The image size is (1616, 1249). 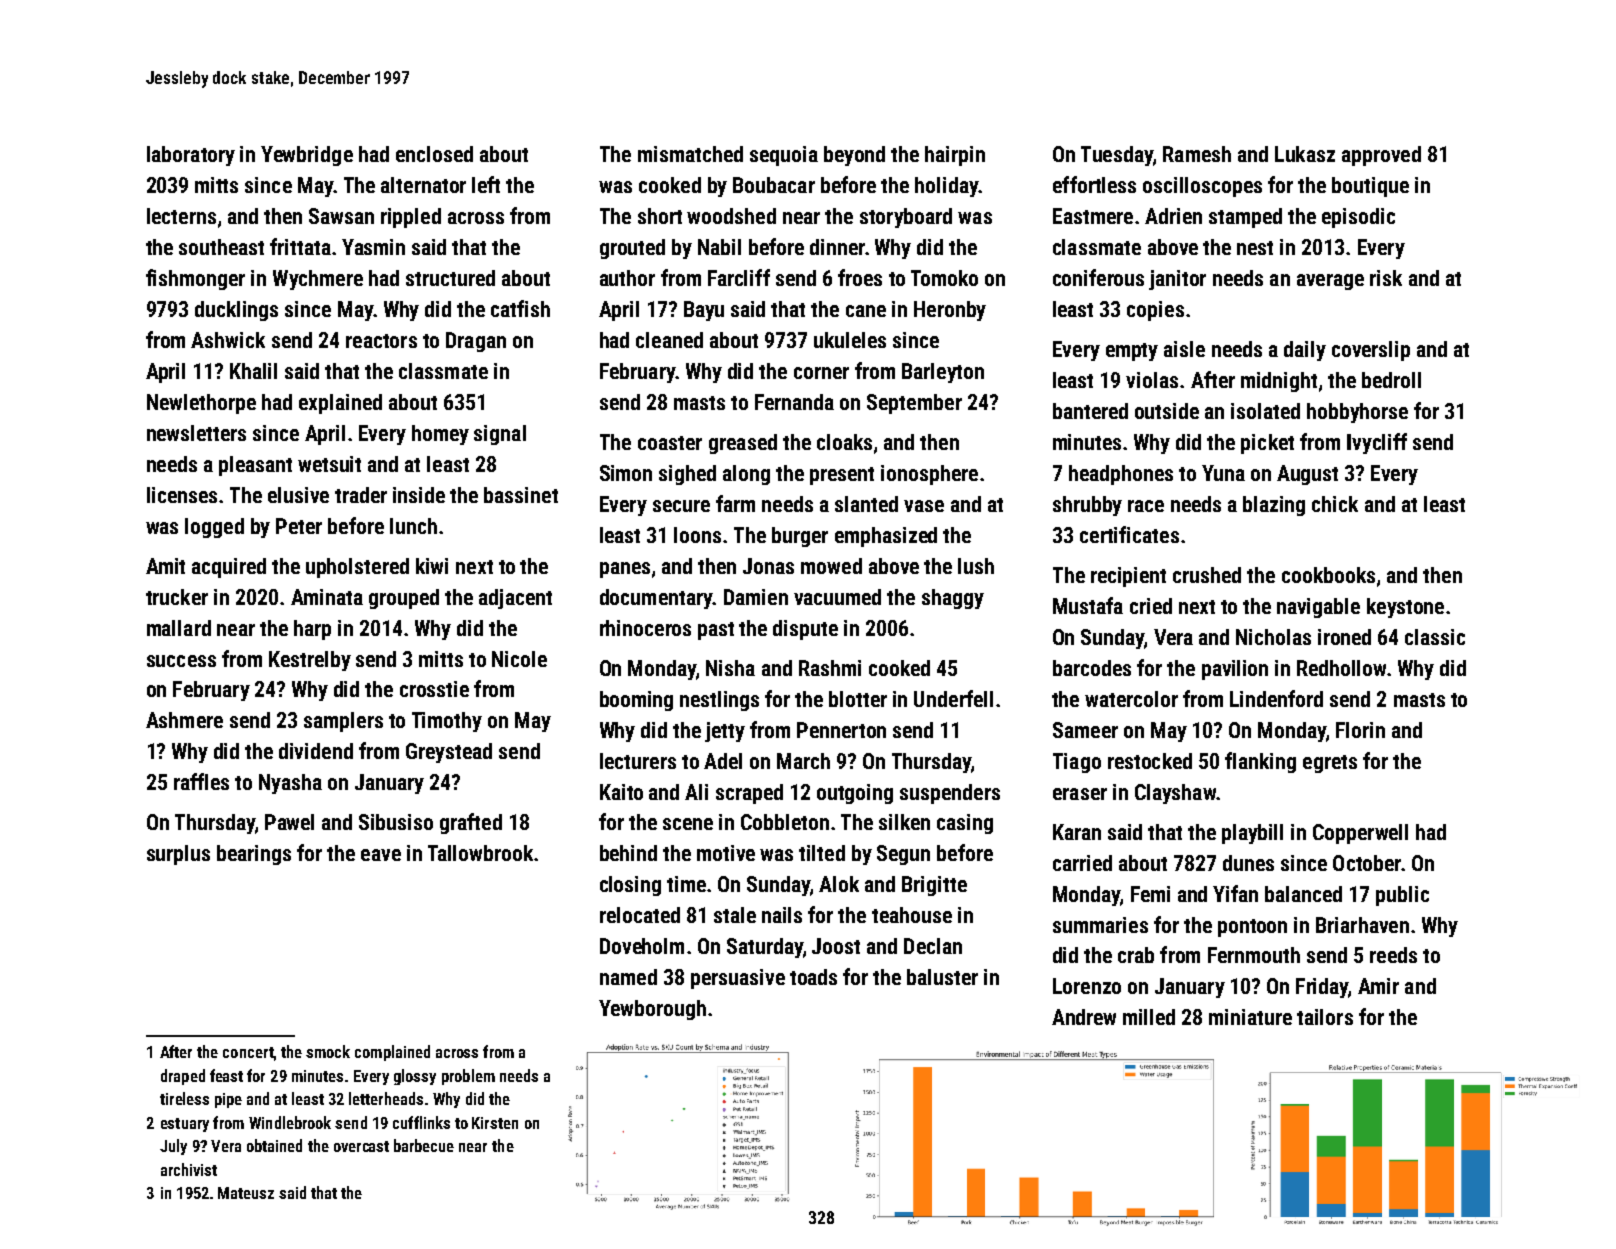 What do you see at coordinates (495, 1123) in the screenshot?
I see `Kirsten` at bounding box center [495, 1123].
